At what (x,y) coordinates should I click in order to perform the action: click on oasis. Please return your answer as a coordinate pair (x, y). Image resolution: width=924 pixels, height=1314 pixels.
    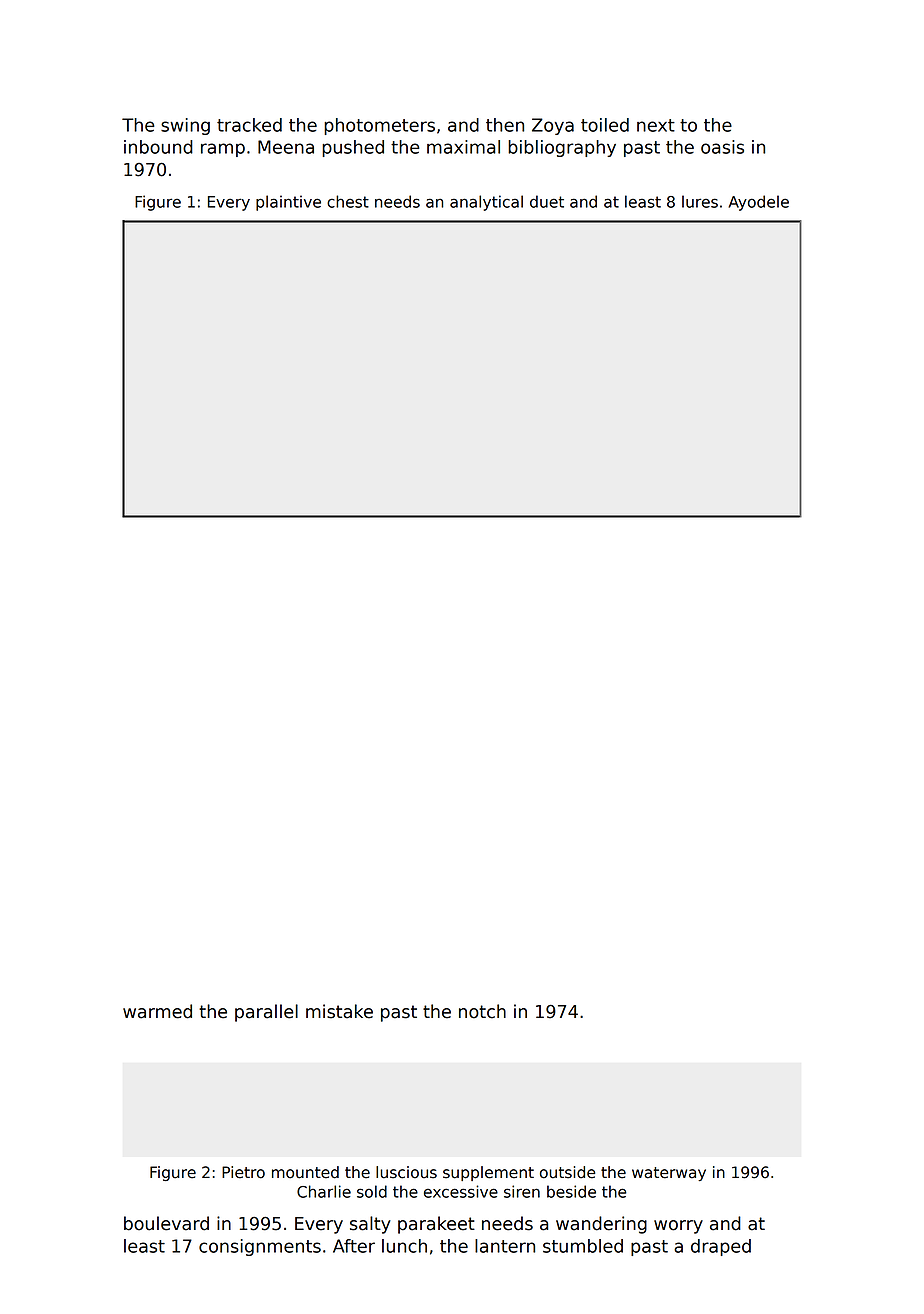
    Looking at the image, I should click on (722, 147).
